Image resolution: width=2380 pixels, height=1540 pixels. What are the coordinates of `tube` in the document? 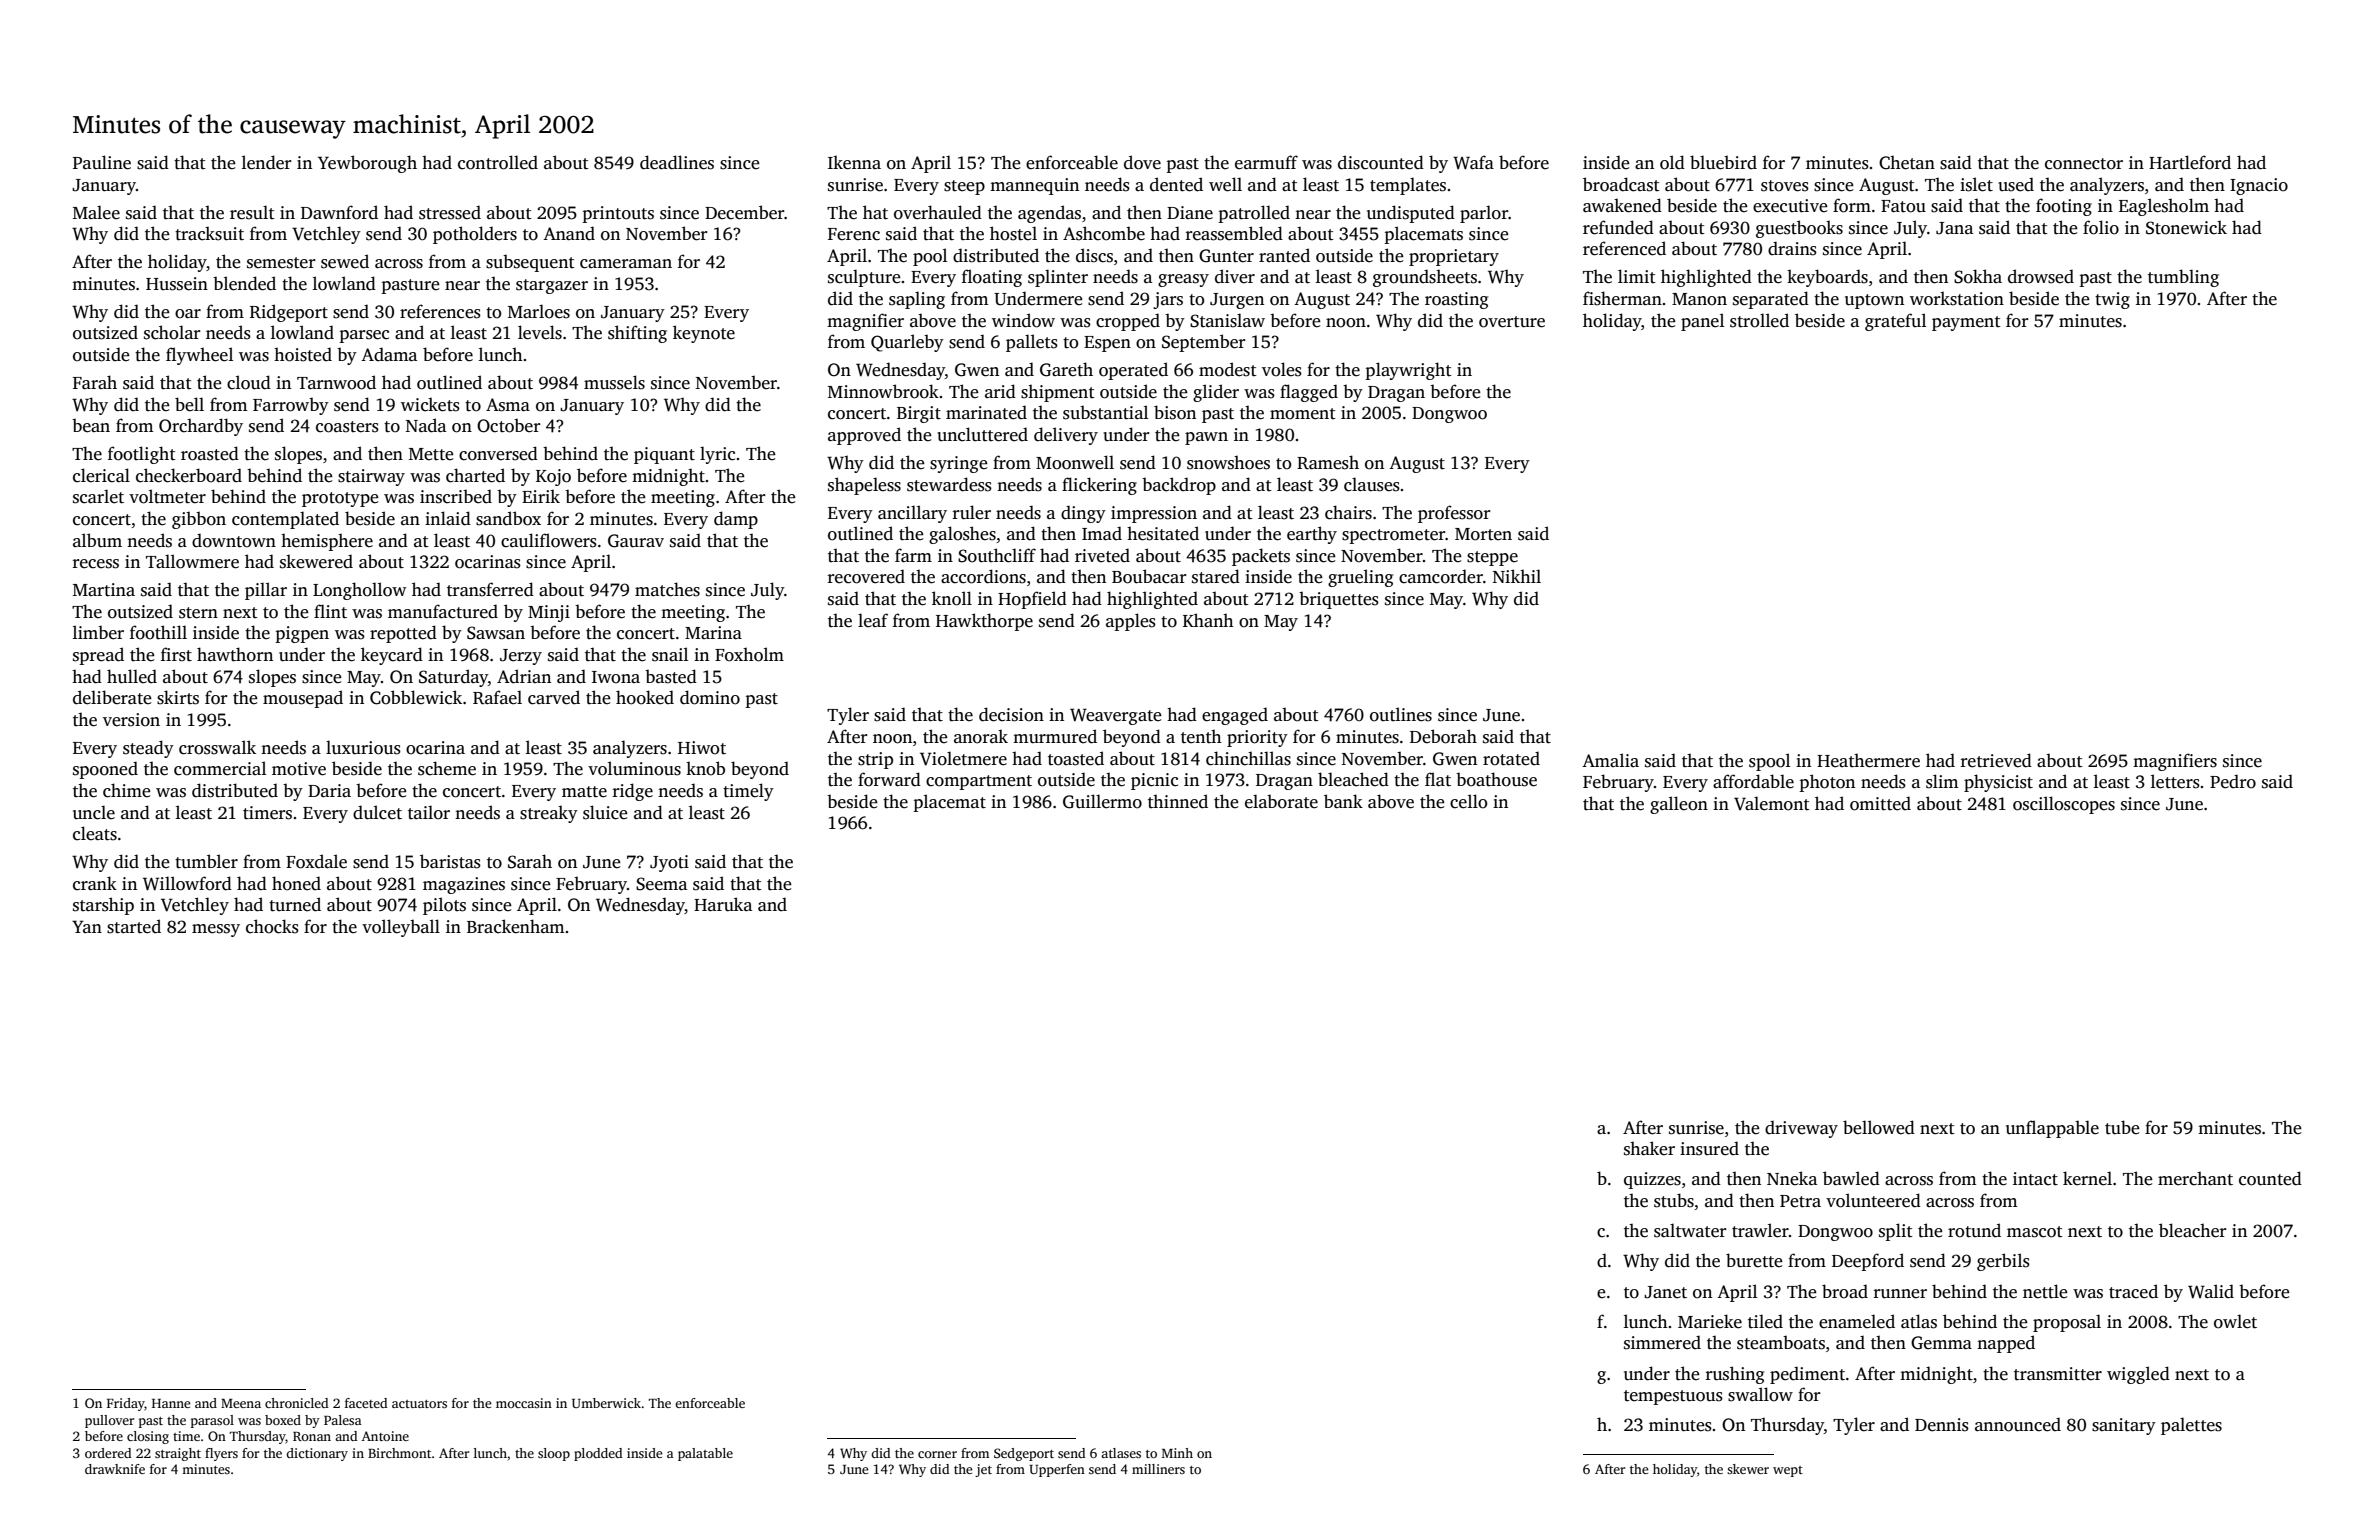 It's located at (2122, 1127).
